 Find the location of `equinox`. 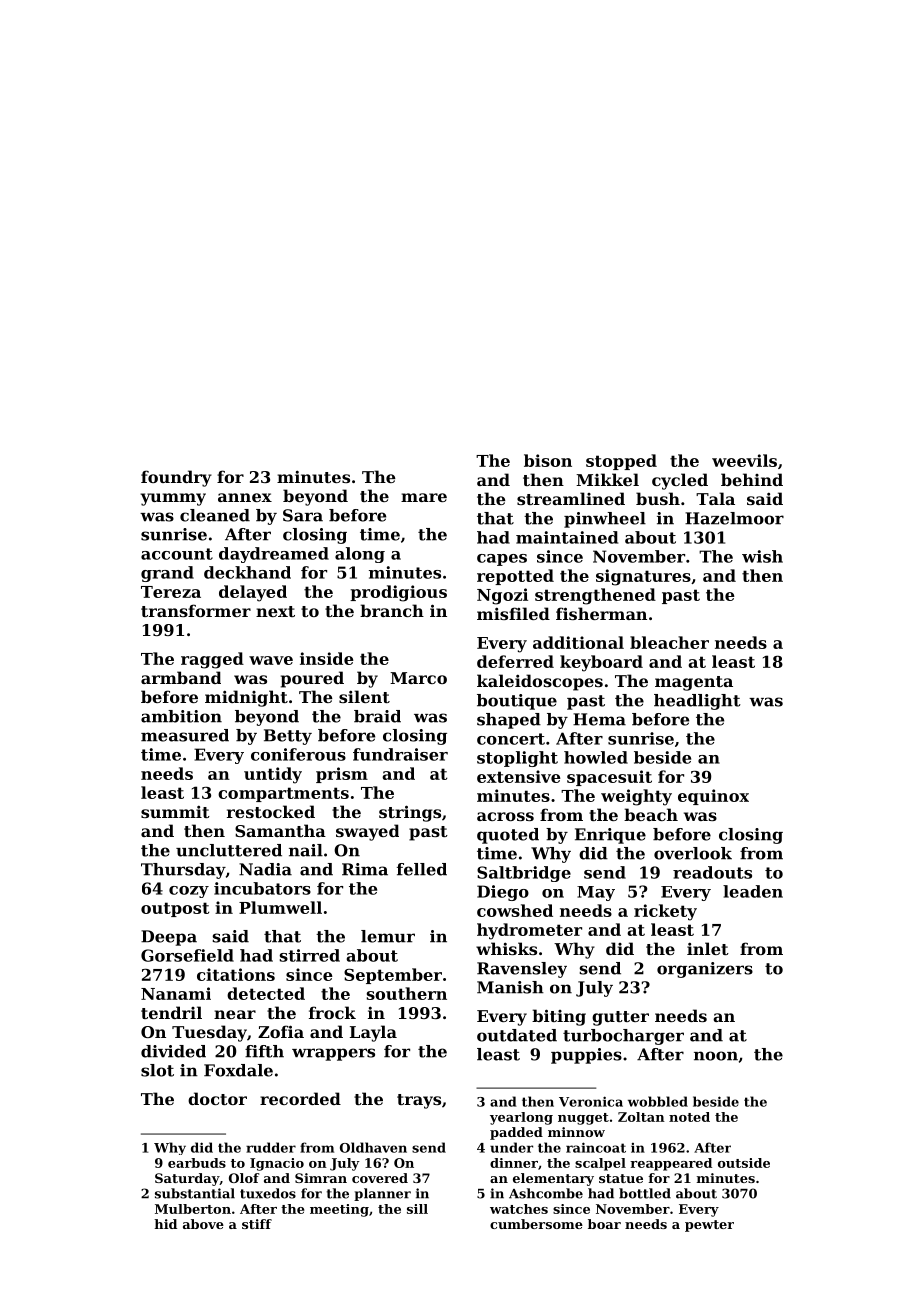

equinox is located at coordinates (713, 797).
